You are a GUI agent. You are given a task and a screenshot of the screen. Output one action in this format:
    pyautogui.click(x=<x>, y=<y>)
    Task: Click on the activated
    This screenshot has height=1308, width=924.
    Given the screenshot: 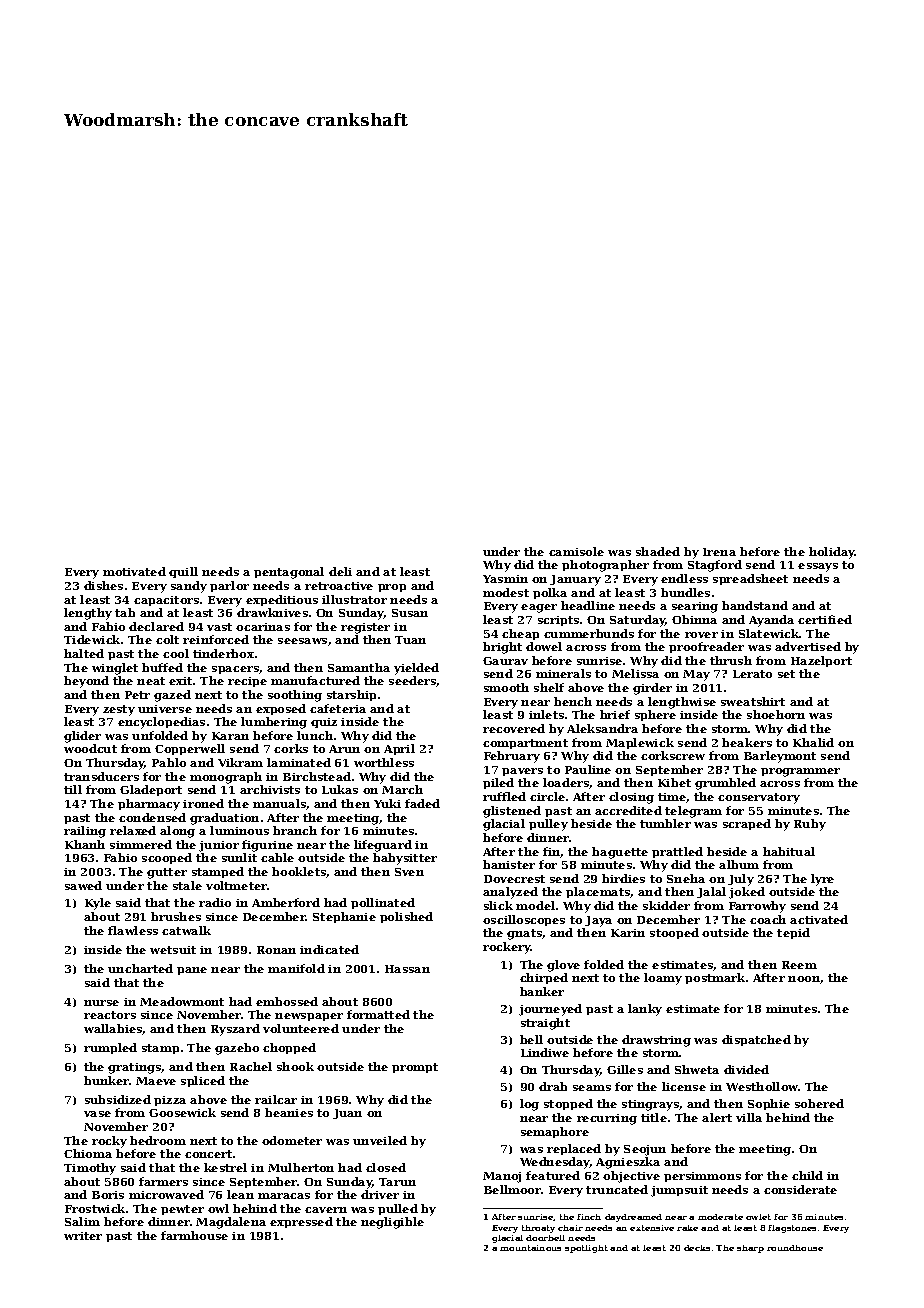 What is the action you would take?
    pyautogui.click(x=819, y=919)
